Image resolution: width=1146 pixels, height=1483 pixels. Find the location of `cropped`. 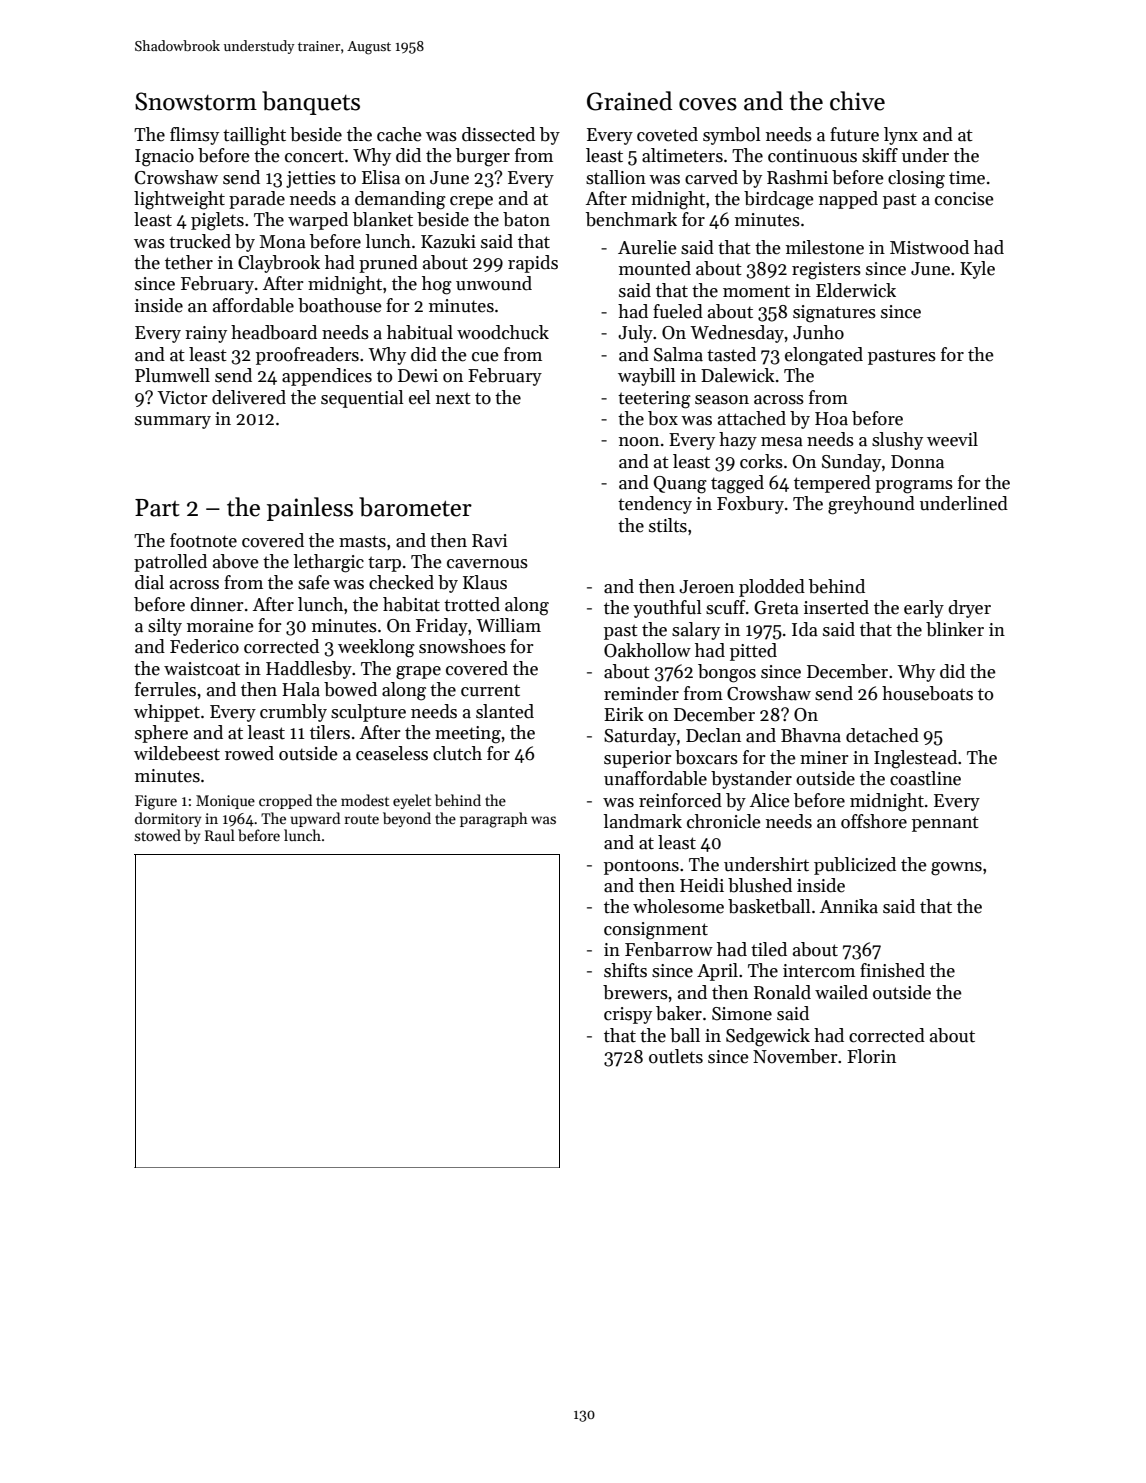

cropped is located at coordinates (285, 801).
